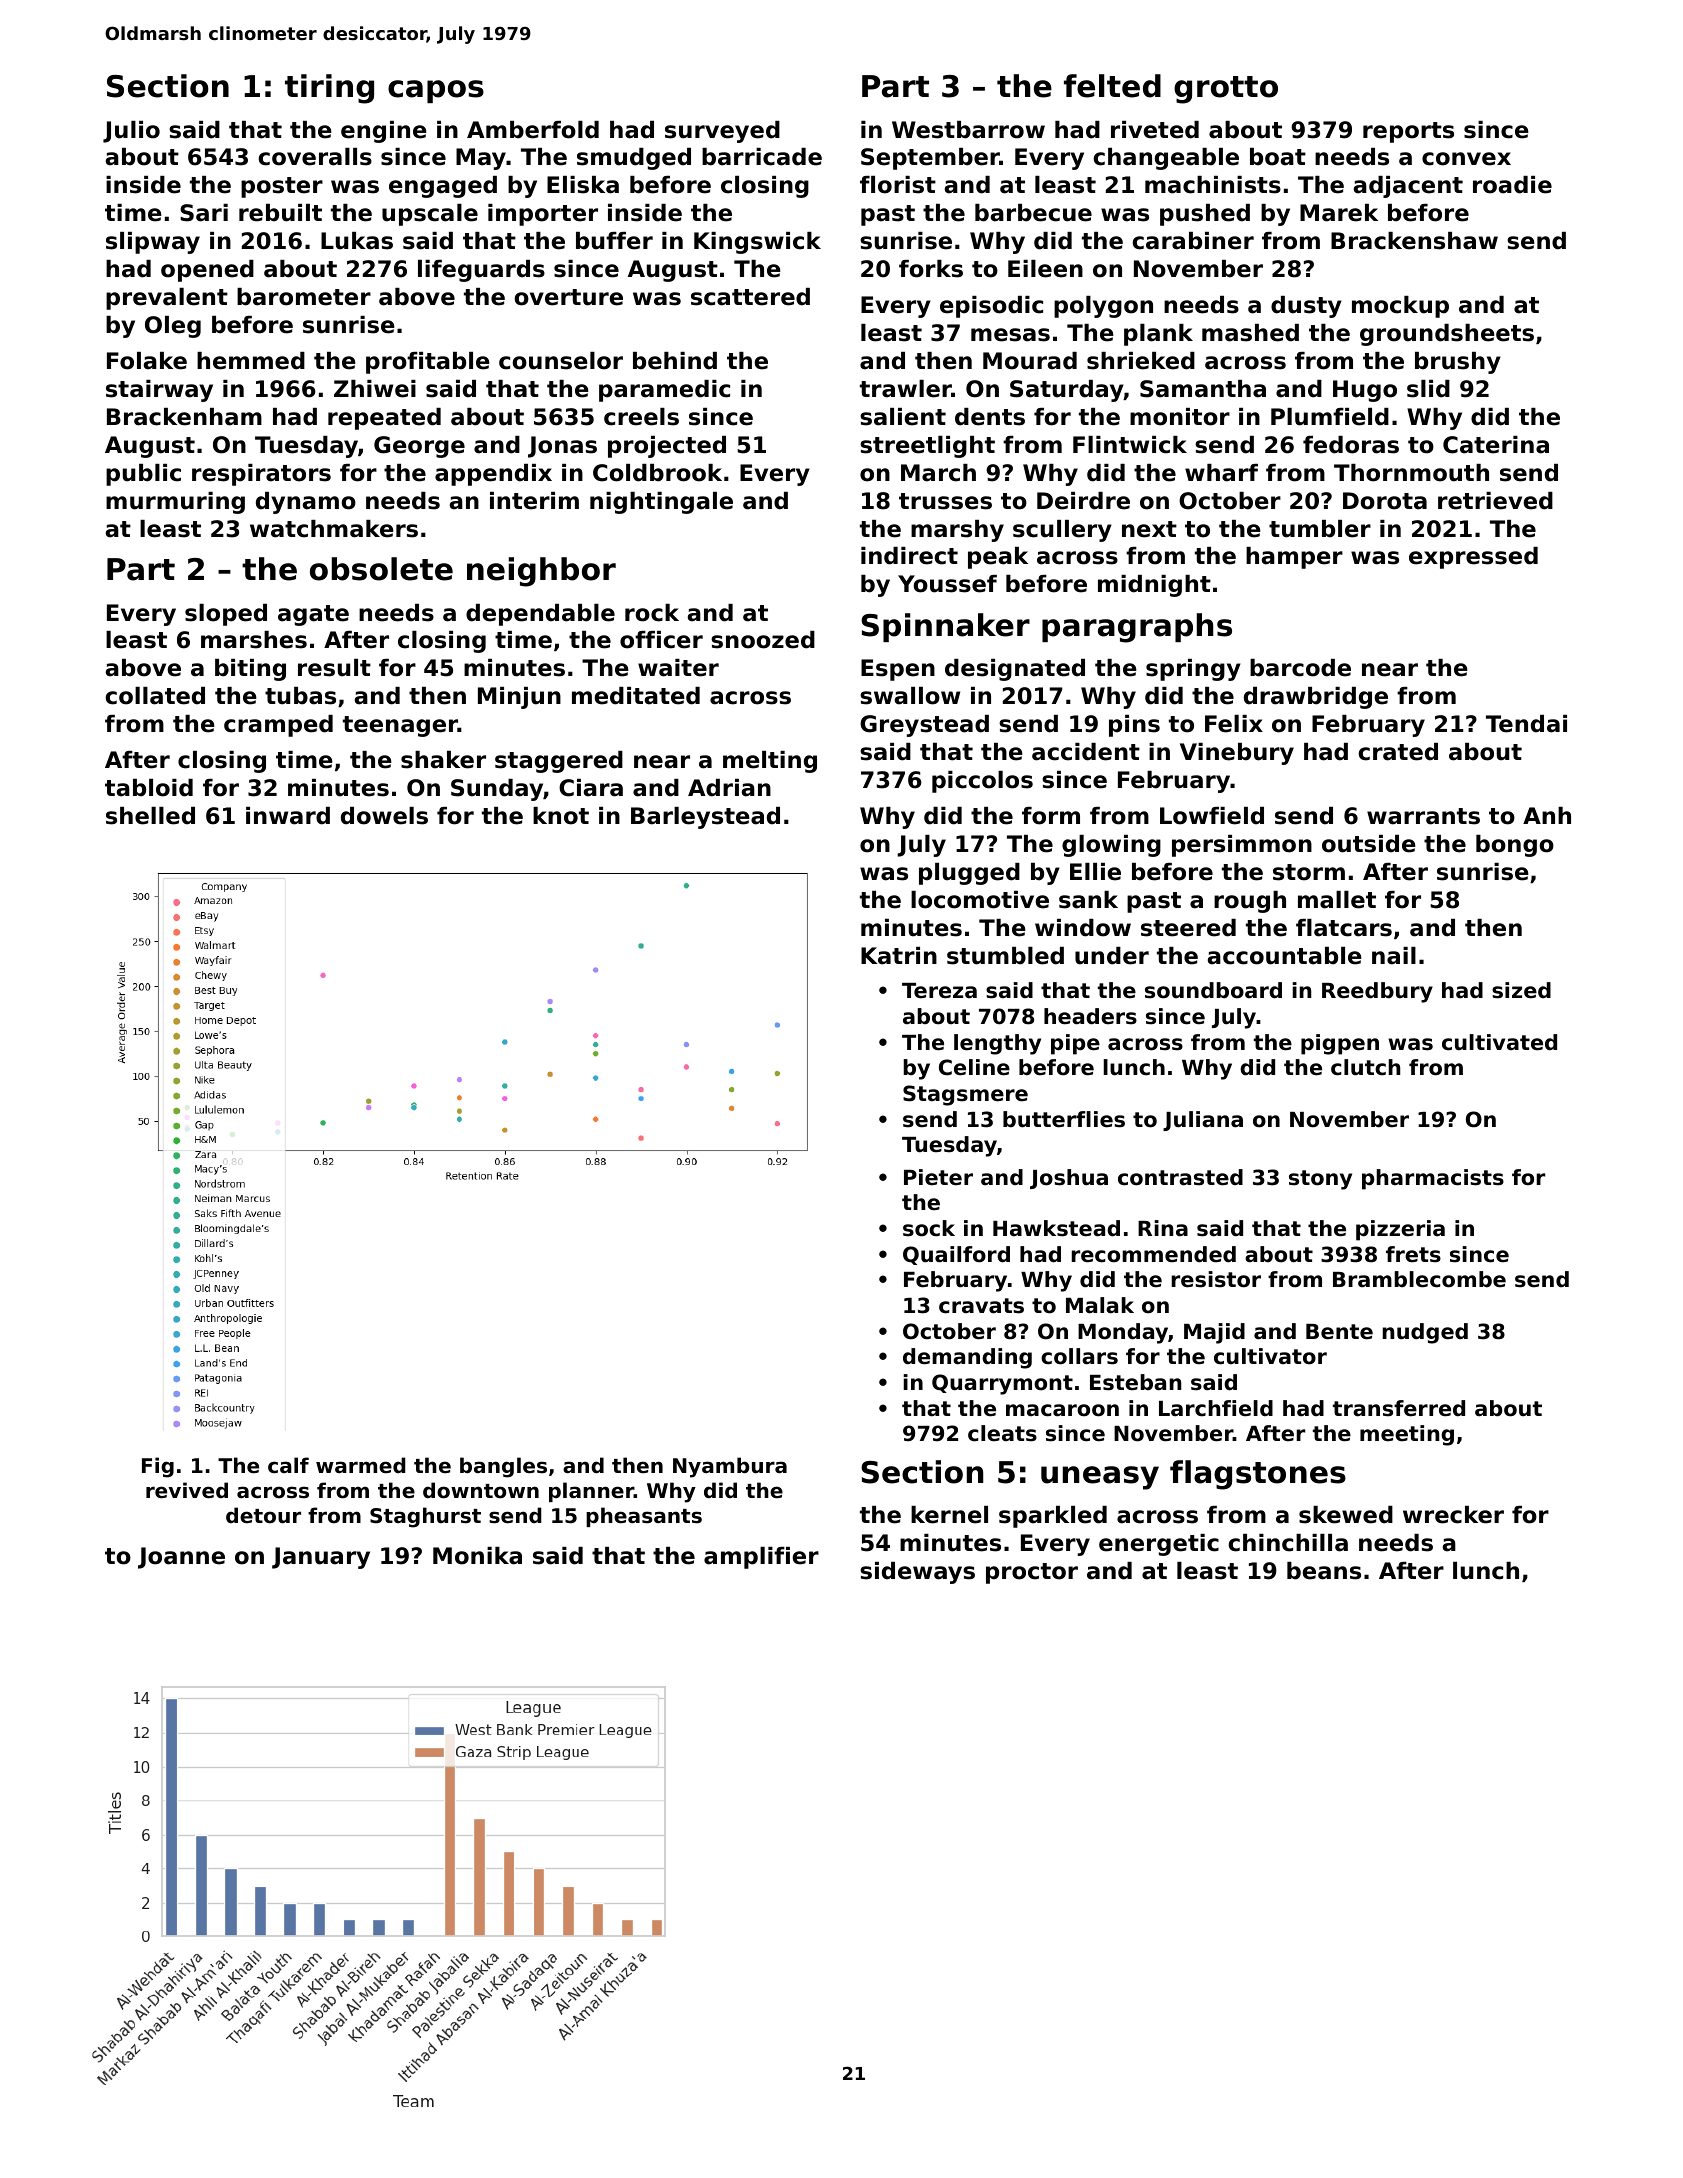 This page has width=1683, height=2178. Describe the element at coordinates (361, 1465) in the page. I see `warmed` at that location.
